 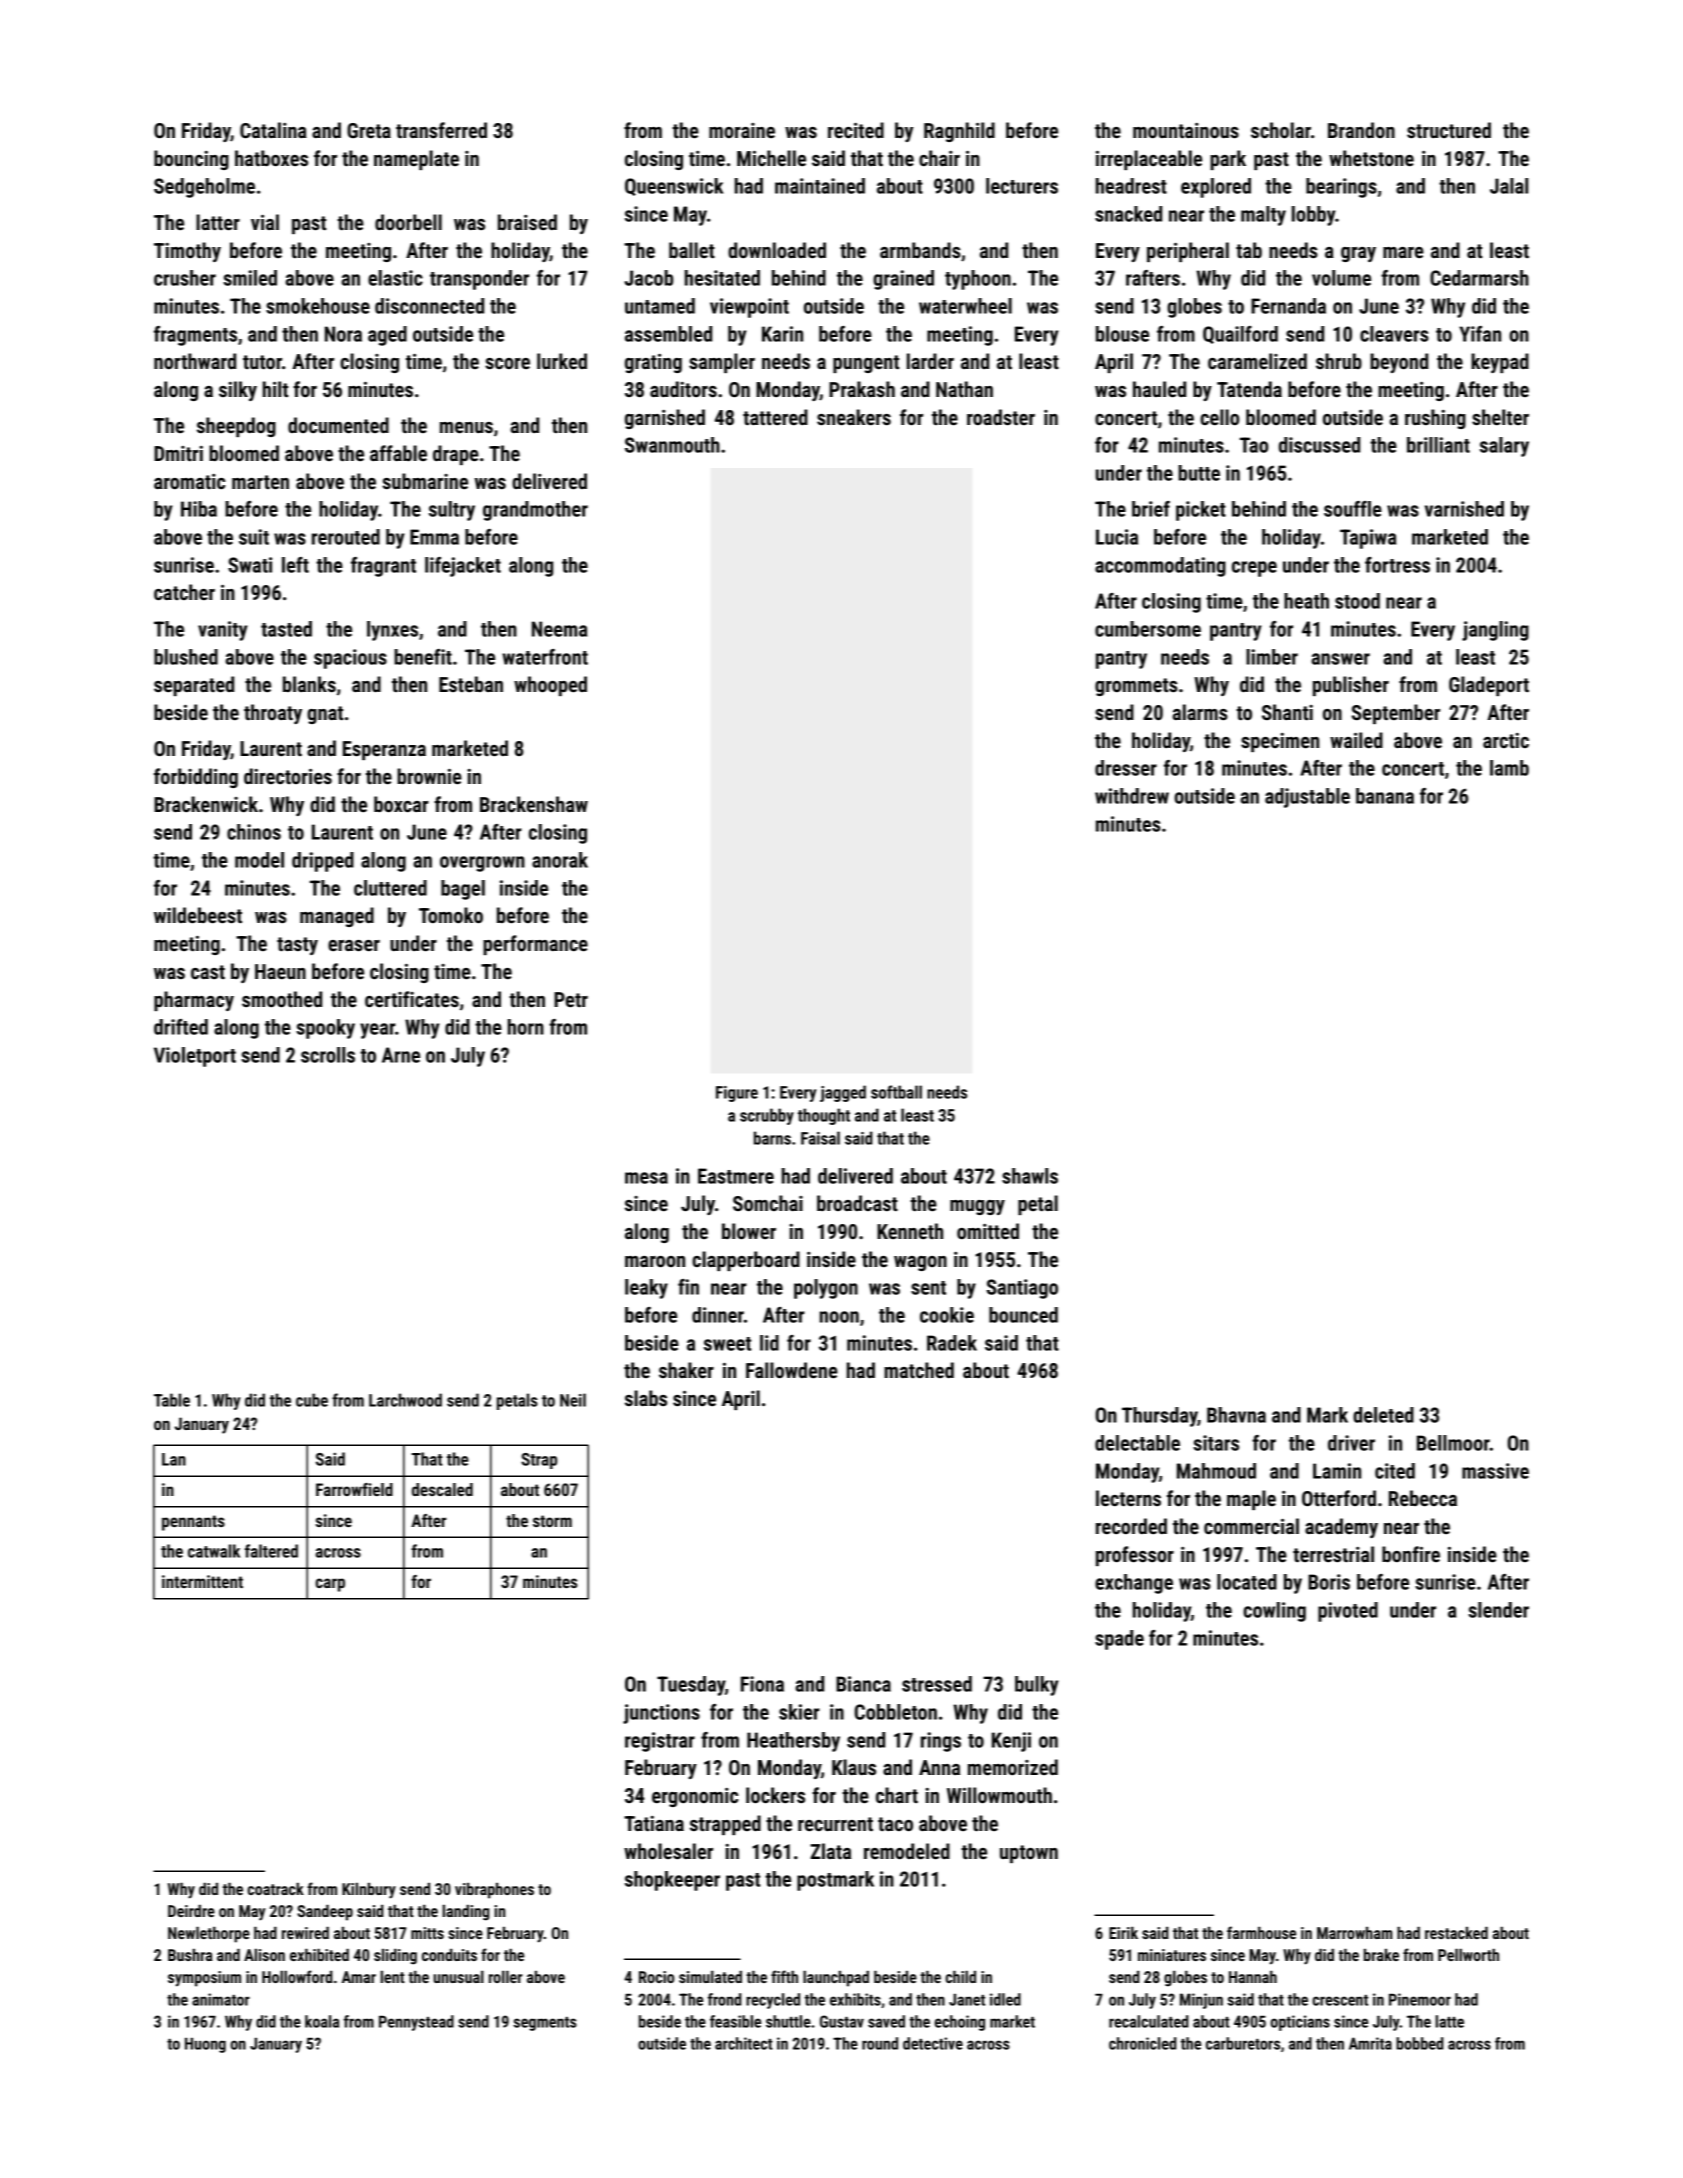 What do you see at coordinates (1188, 252) in the screenshot?
I see `peripheral` at bounding box center [1188, 252].
